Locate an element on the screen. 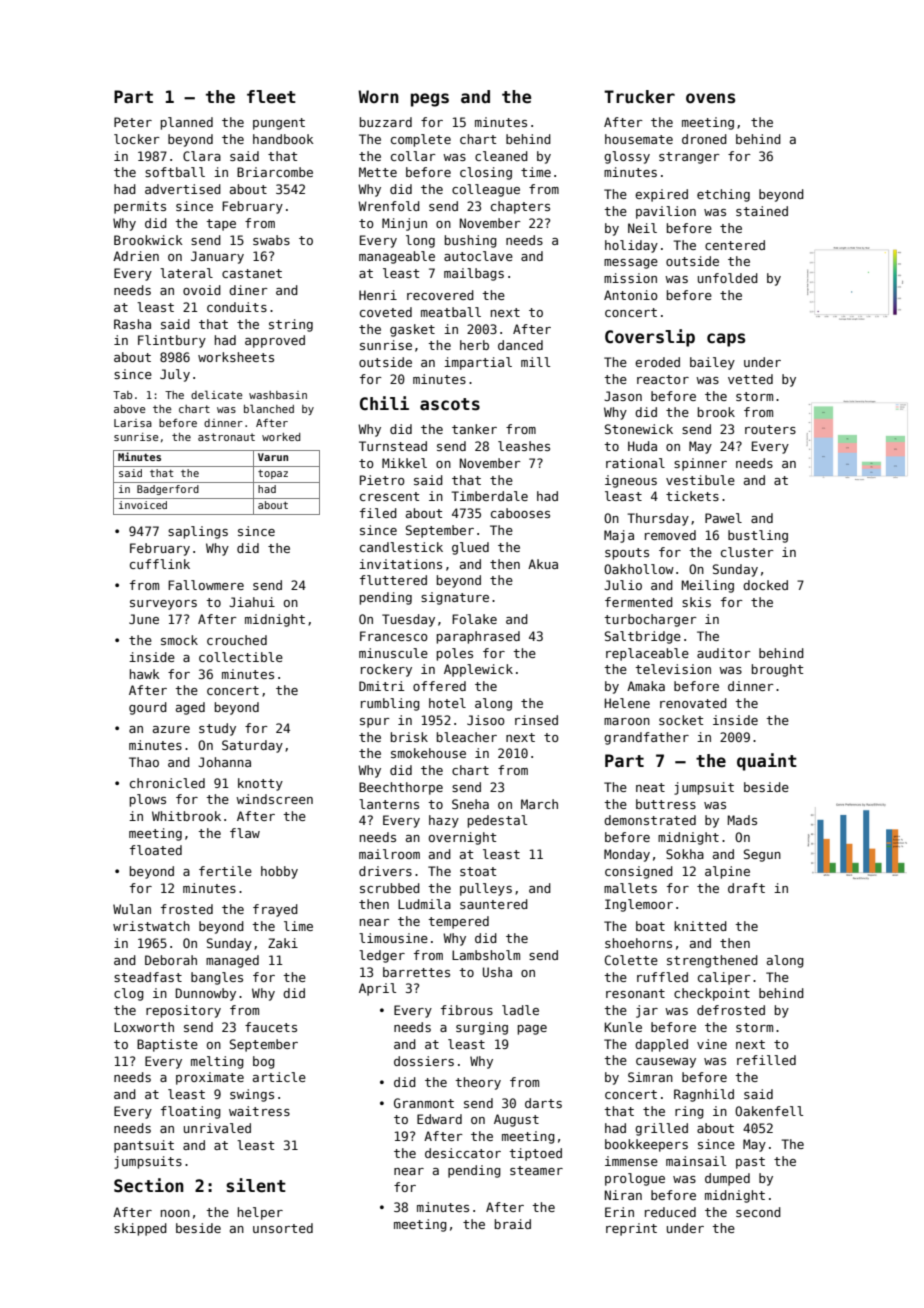 The width and height of the screenshot is (924, 1308). silent is located at coordinates (256, 1185).
